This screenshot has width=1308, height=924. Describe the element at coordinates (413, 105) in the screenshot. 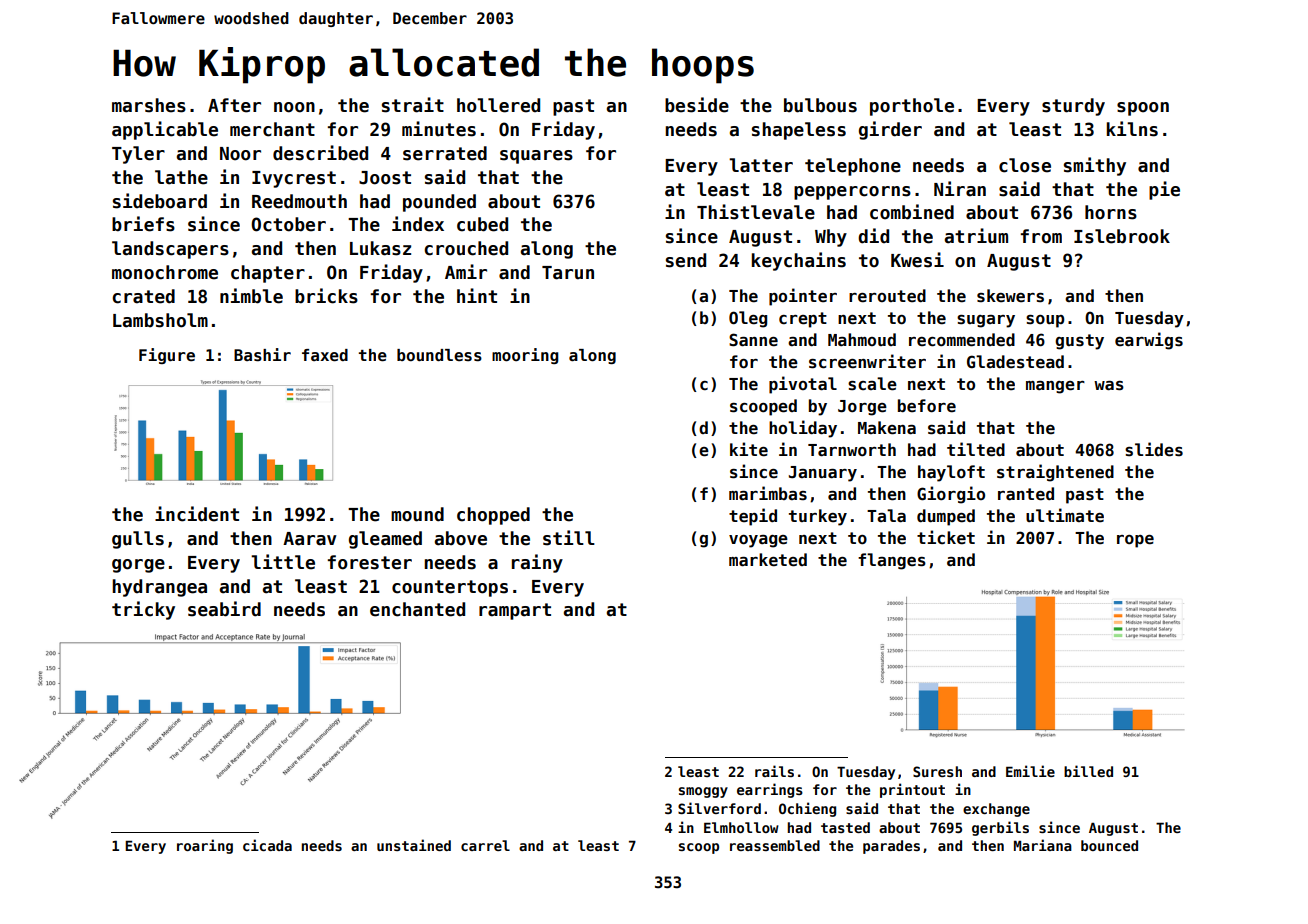

I see `strait` at that location.
